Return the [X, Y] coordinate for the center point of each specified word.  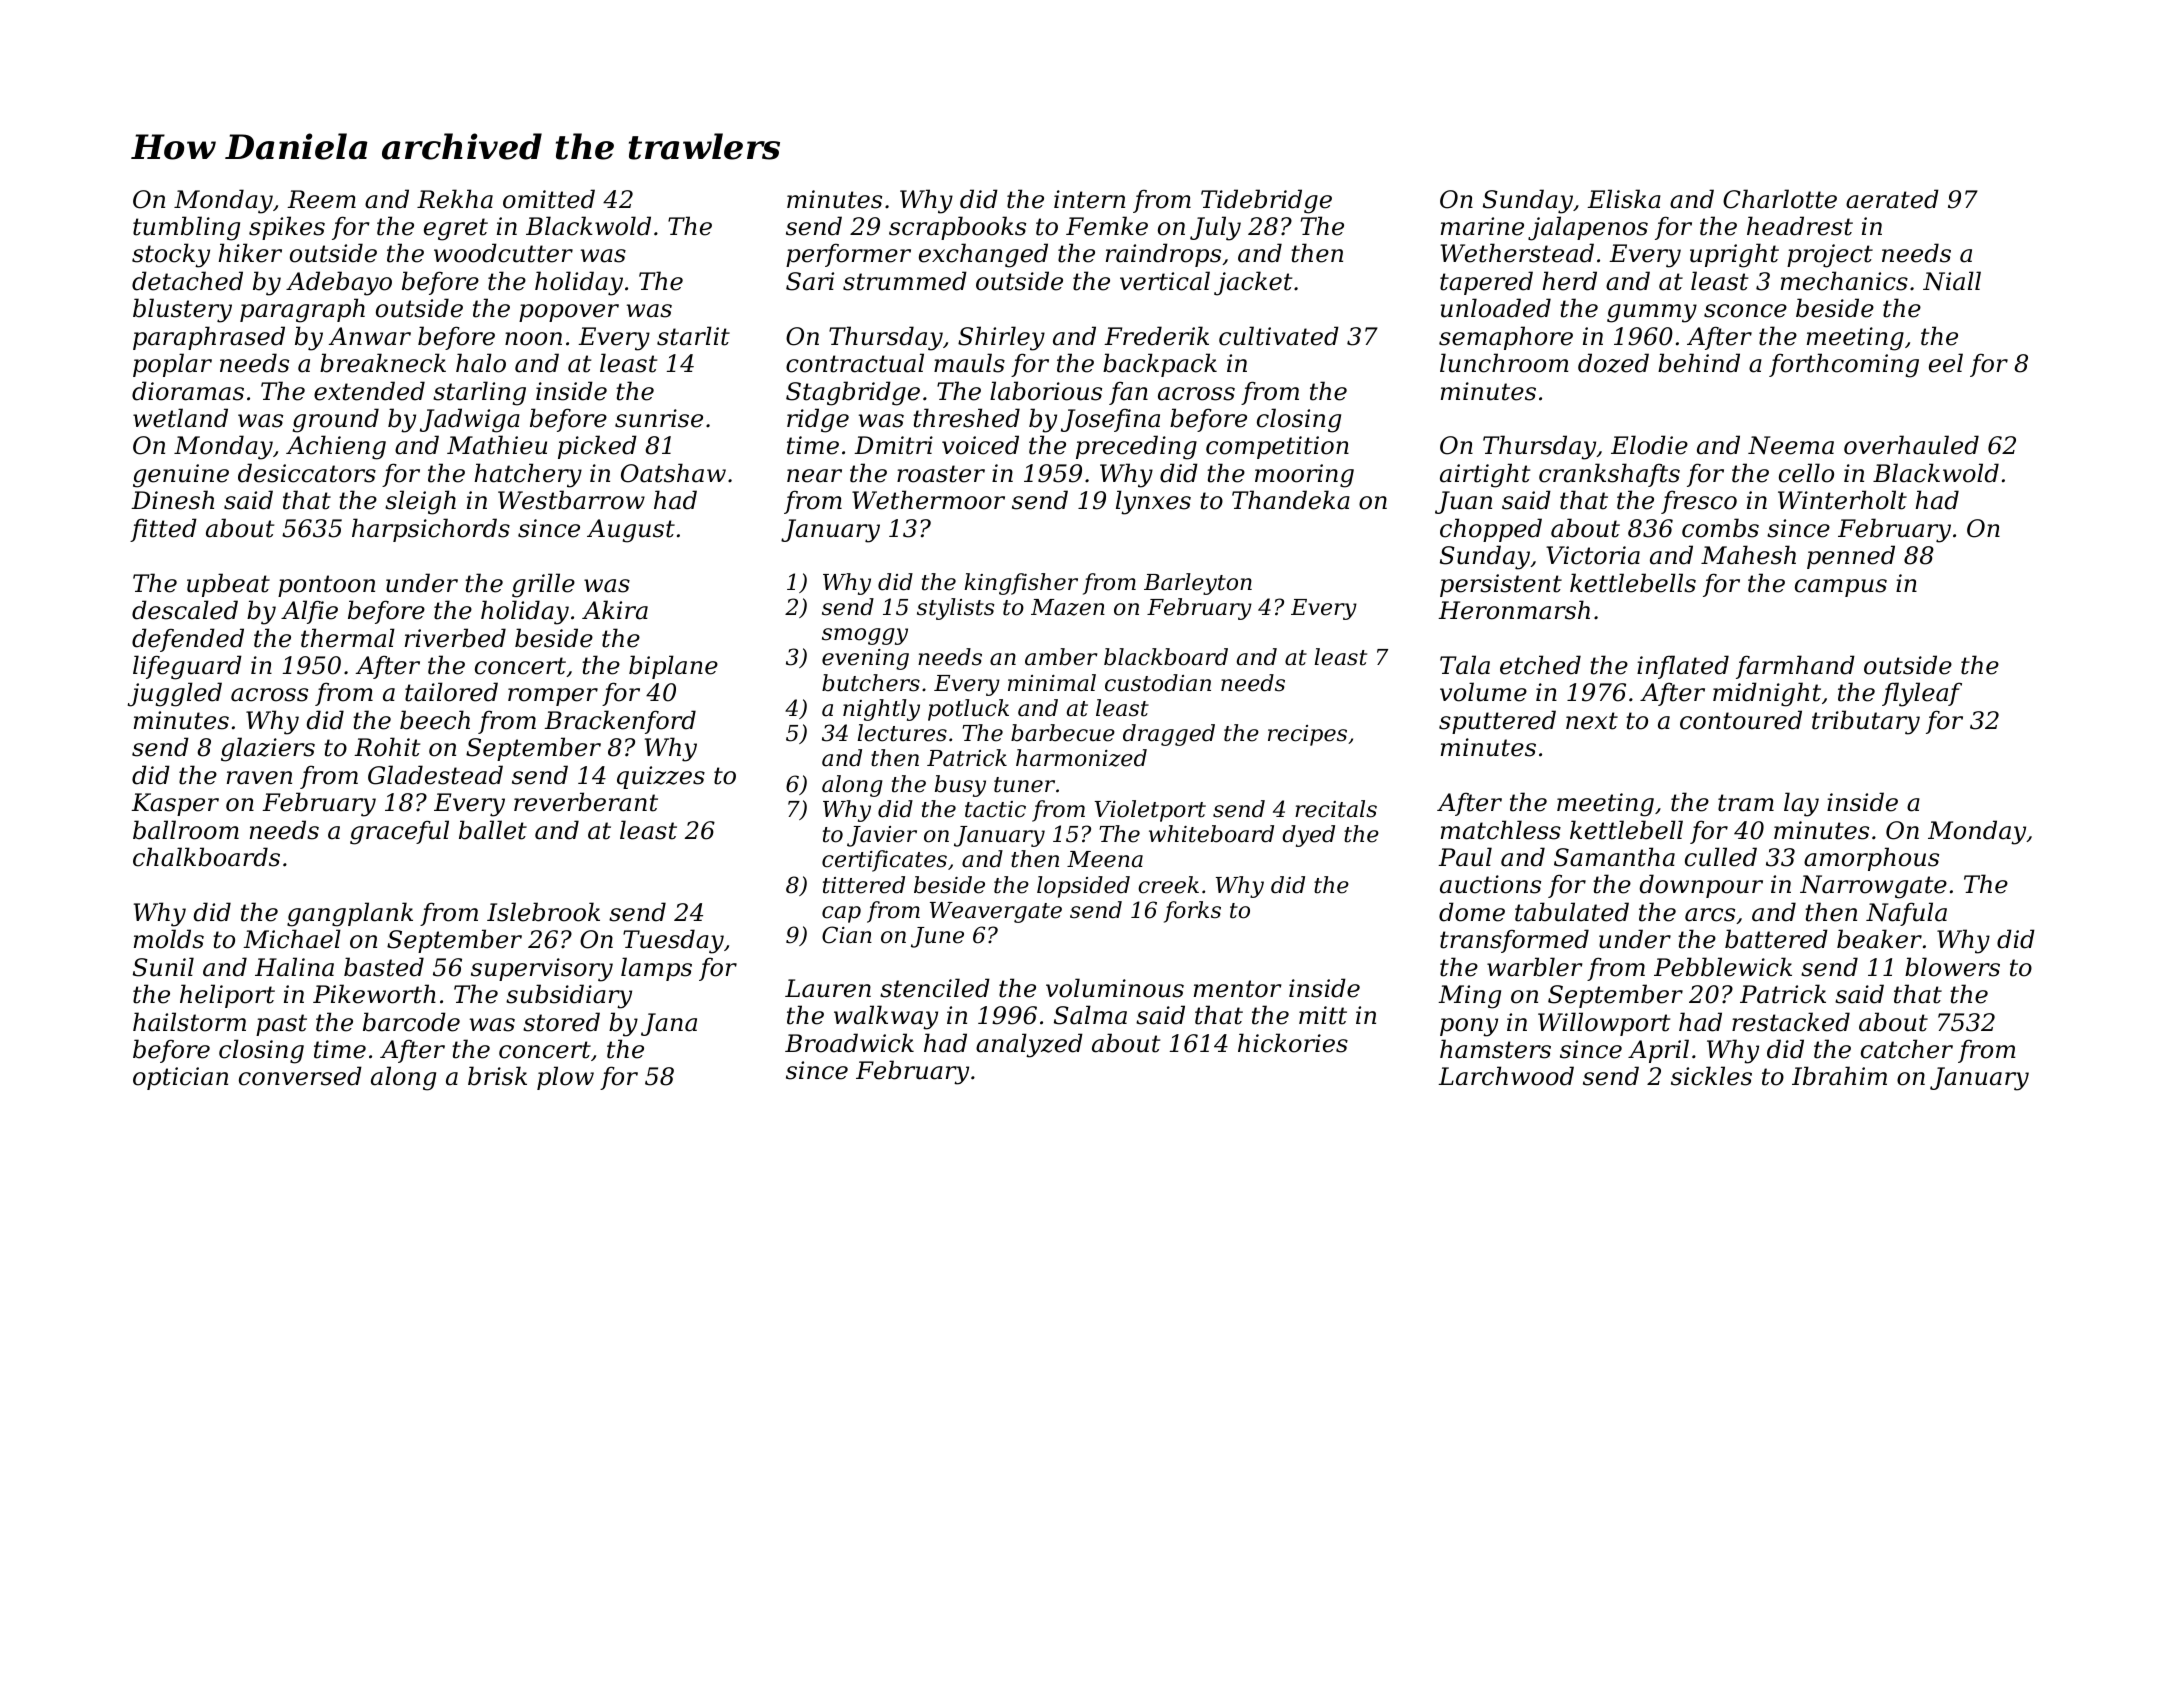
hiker [250, 253]
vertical [1165, 281]
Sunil [163, 967]
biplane [673, 667]
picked [597, 447]
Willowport [1604, 1024]
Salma [1090, 1015]
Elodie [1649, 445]
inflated [1683, 667]
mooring [1304, 476]
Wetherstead [1517, 253]
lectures [902, 733]
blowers [1952, 967]
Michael [292, 939]
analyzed [1029, 1045]
